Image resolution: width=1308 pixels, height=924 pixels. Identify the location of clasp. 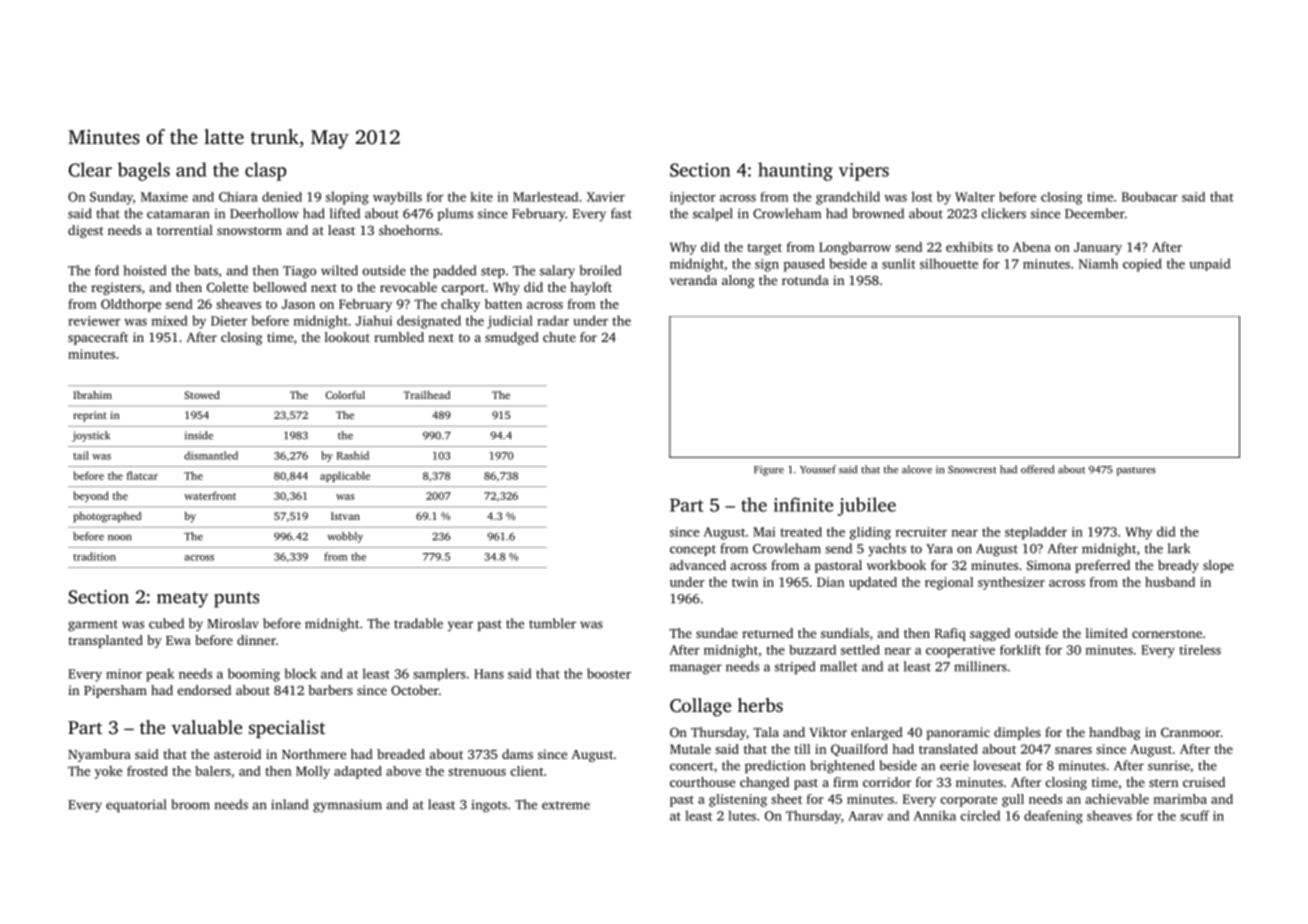
(265, 171).
